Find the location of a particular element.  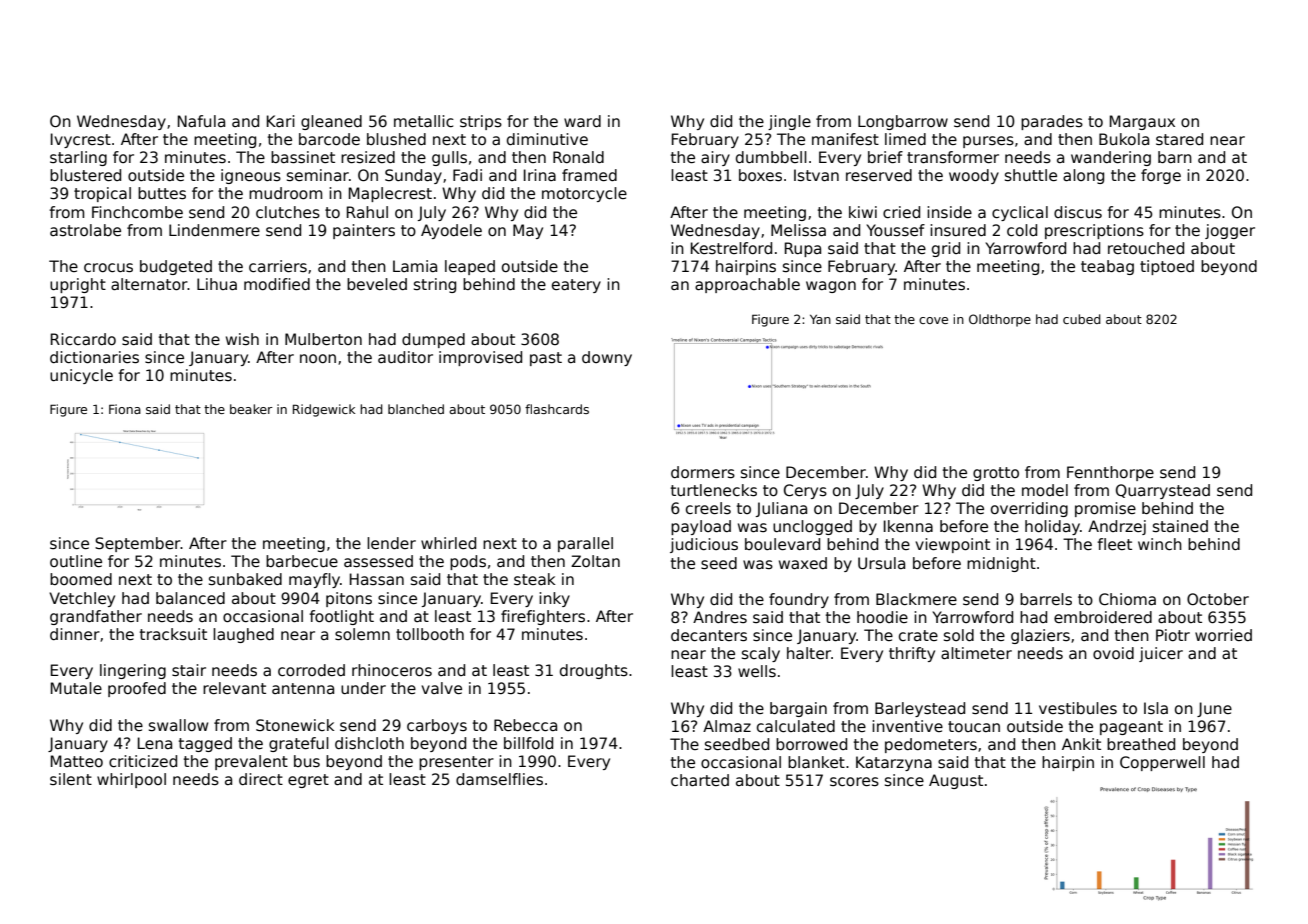

tiptoed is located at coordinates (1167, 267).
